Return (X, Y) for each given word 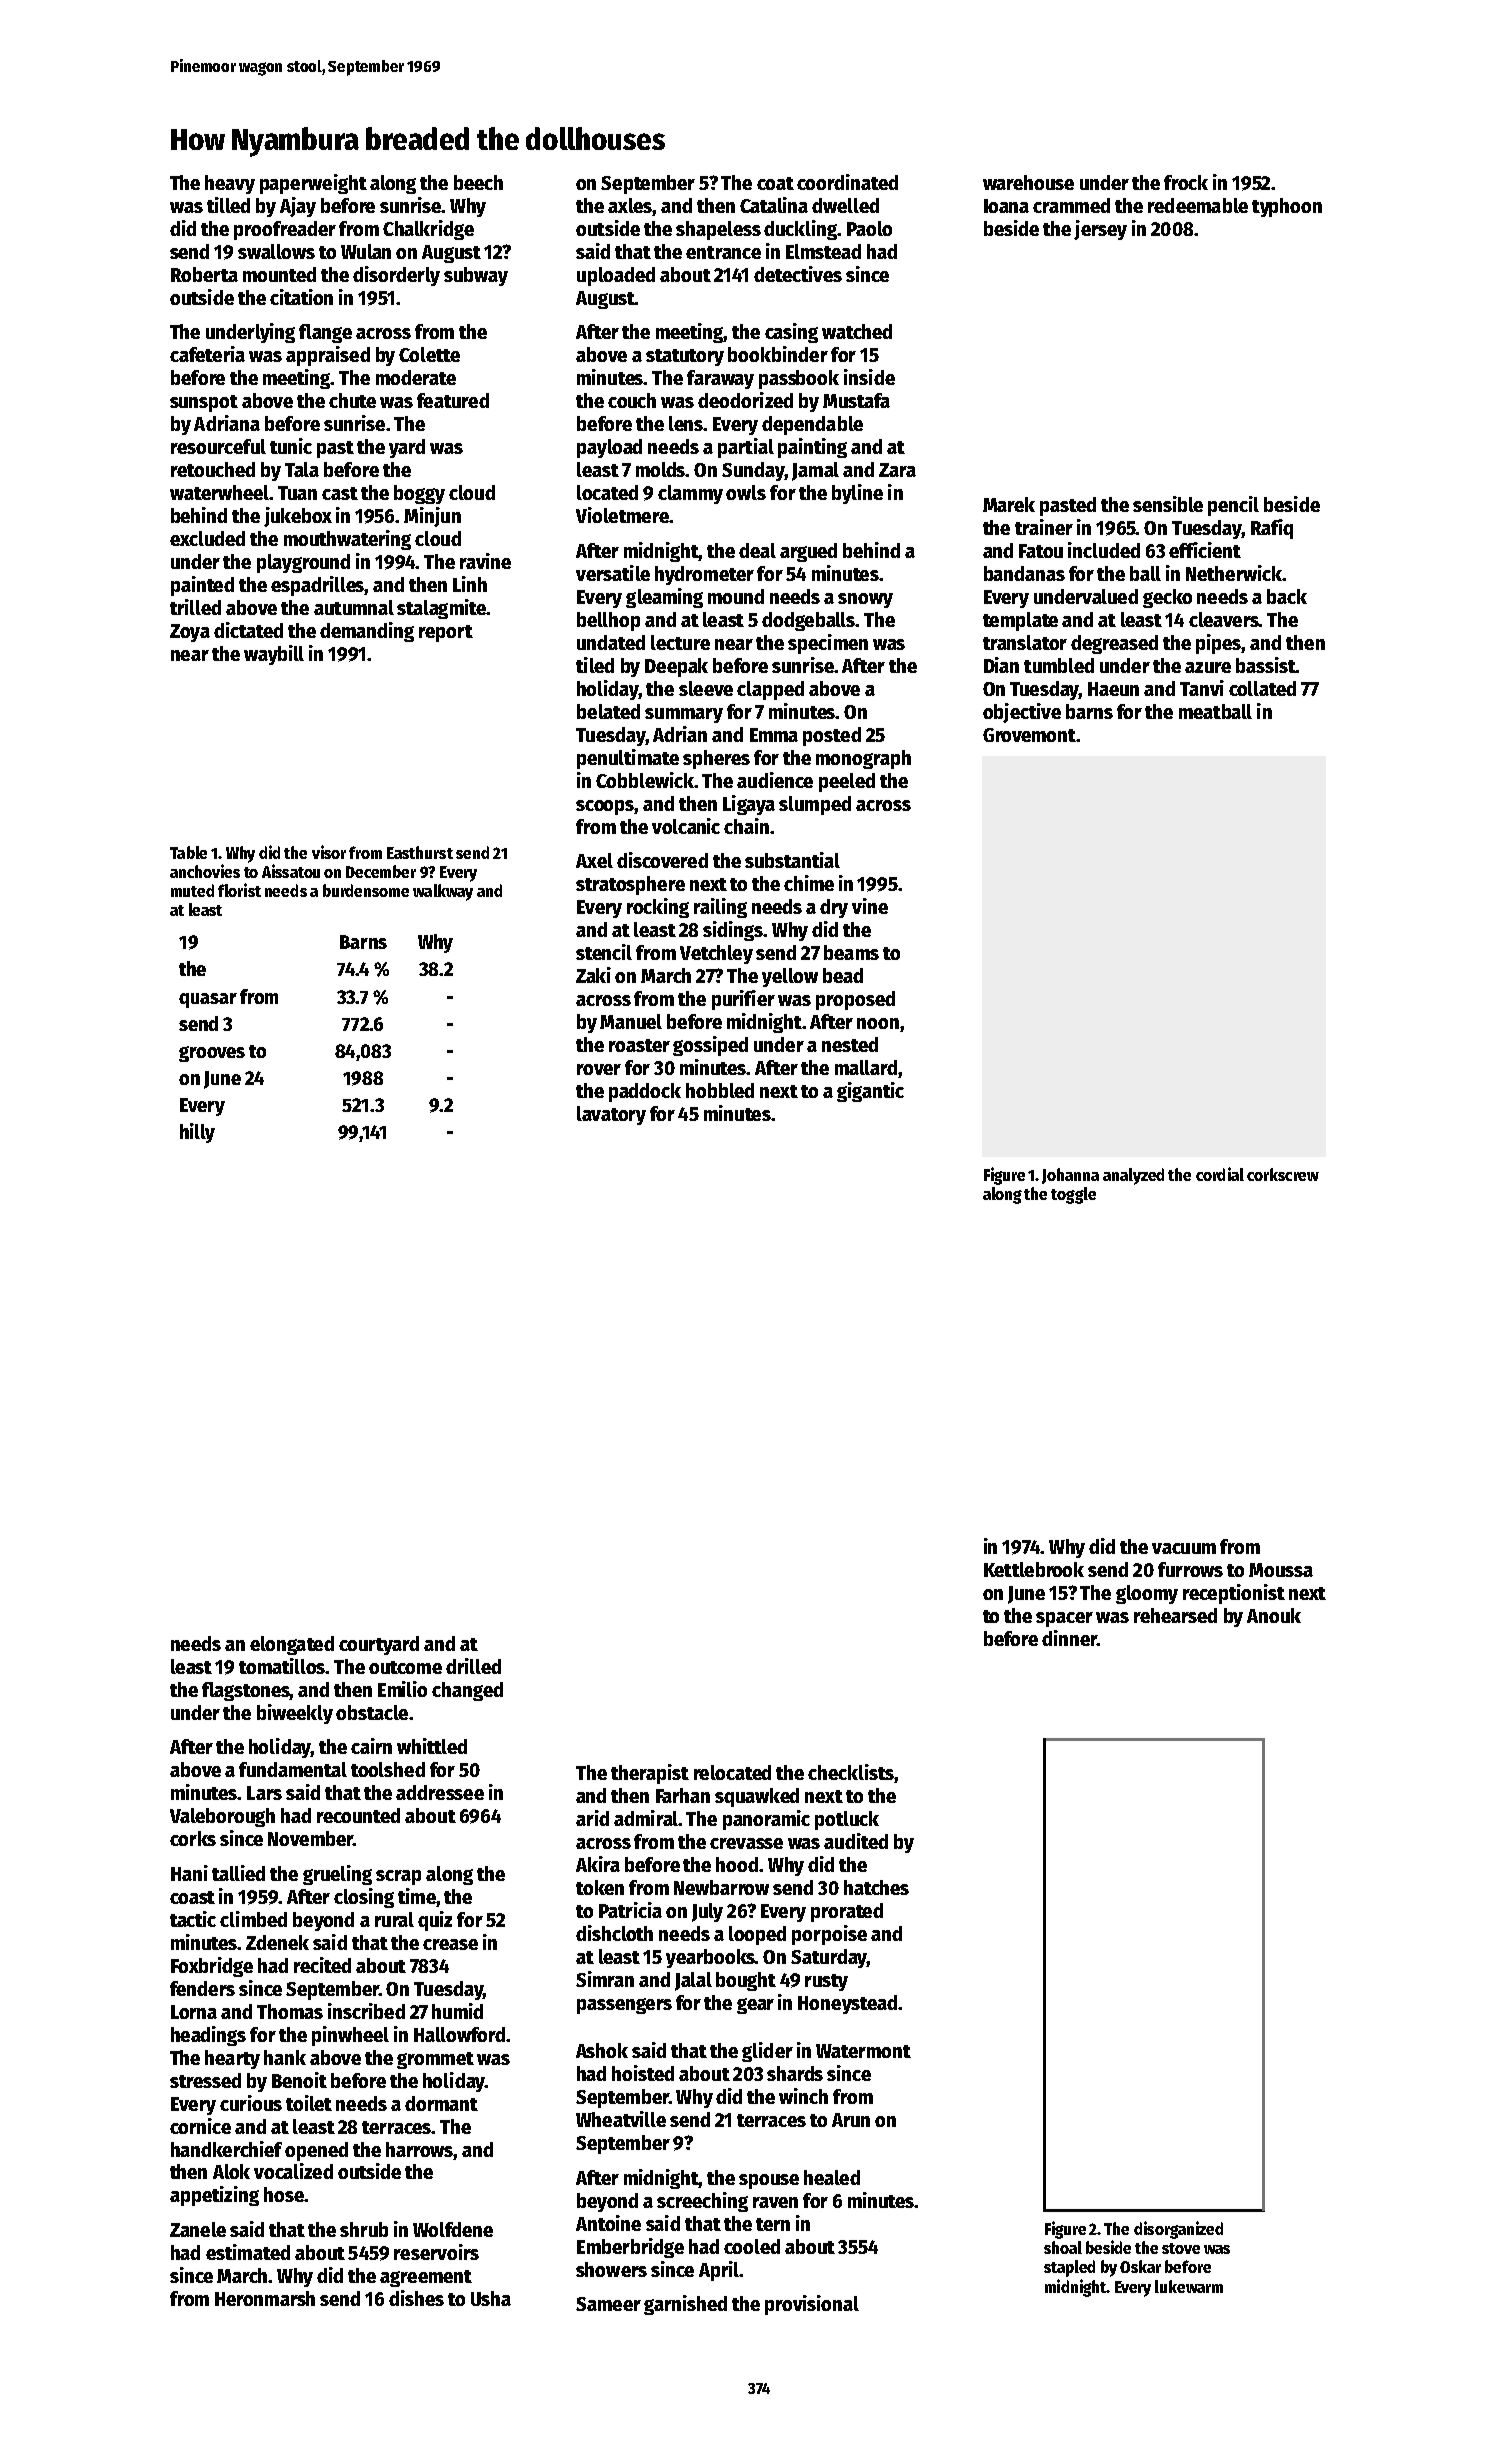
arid (592, 1818)
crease (450, 1944)
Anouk (1274, 1615)
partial (746, 448)
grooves (212, 1054)
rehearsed (1175, 1615)
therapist (650, 1774)
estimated (248, 2252)
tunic (291, 446)
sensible (1168, 504)
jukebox (298, 517)
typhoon (1287, 207)
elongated (292, 1645)
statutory (685, 357)
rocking (658, 908)
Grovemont (1029, 735)
